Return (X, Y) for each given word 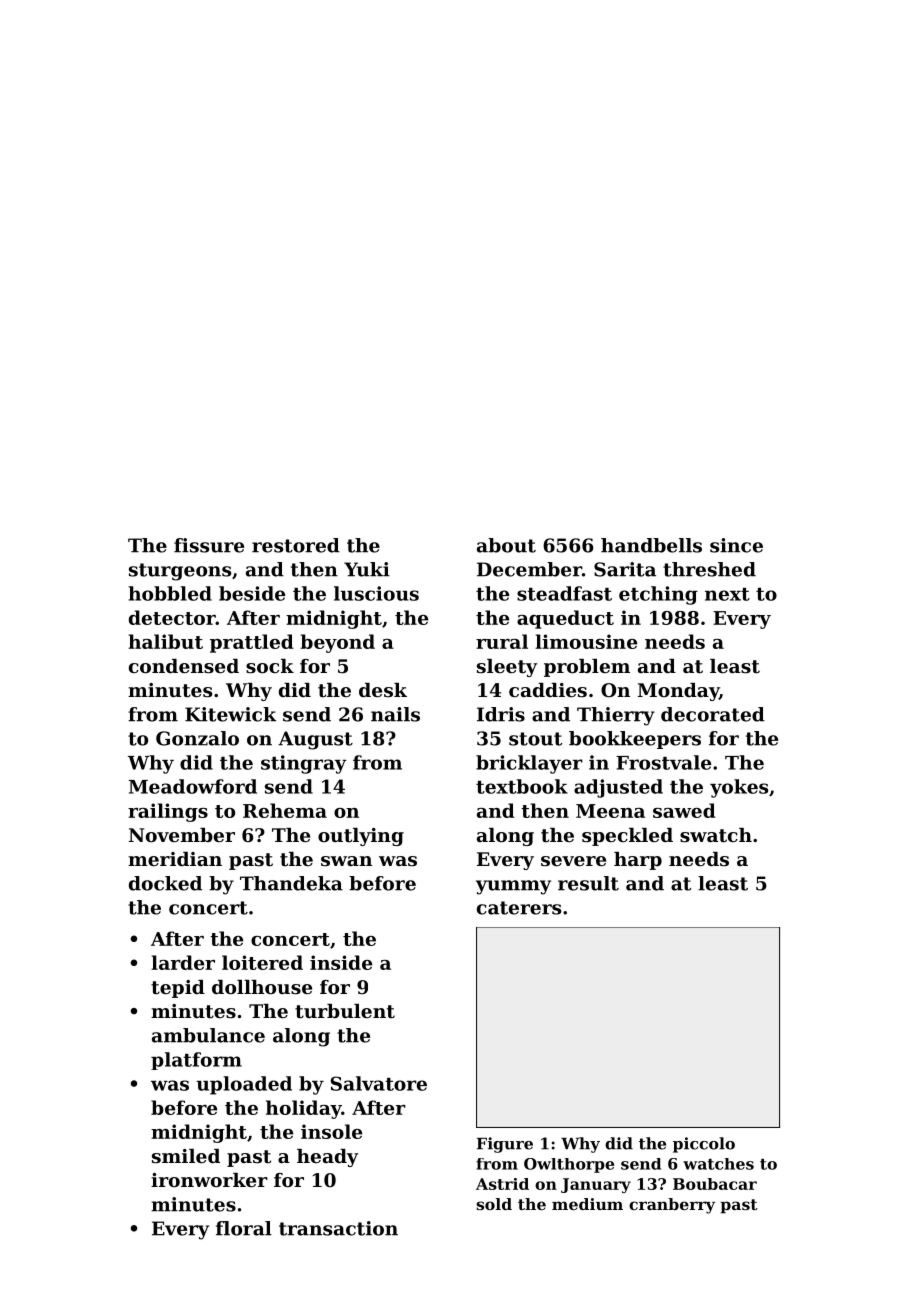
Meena (610, 811)
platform (196, 1061)
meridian (175, 859)
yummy (513, 887)
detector (172, 617)
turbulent (345, 1011)
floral (244, 1228)
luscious (376, 593)
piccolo (704, 1145)
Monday (678, 692)
